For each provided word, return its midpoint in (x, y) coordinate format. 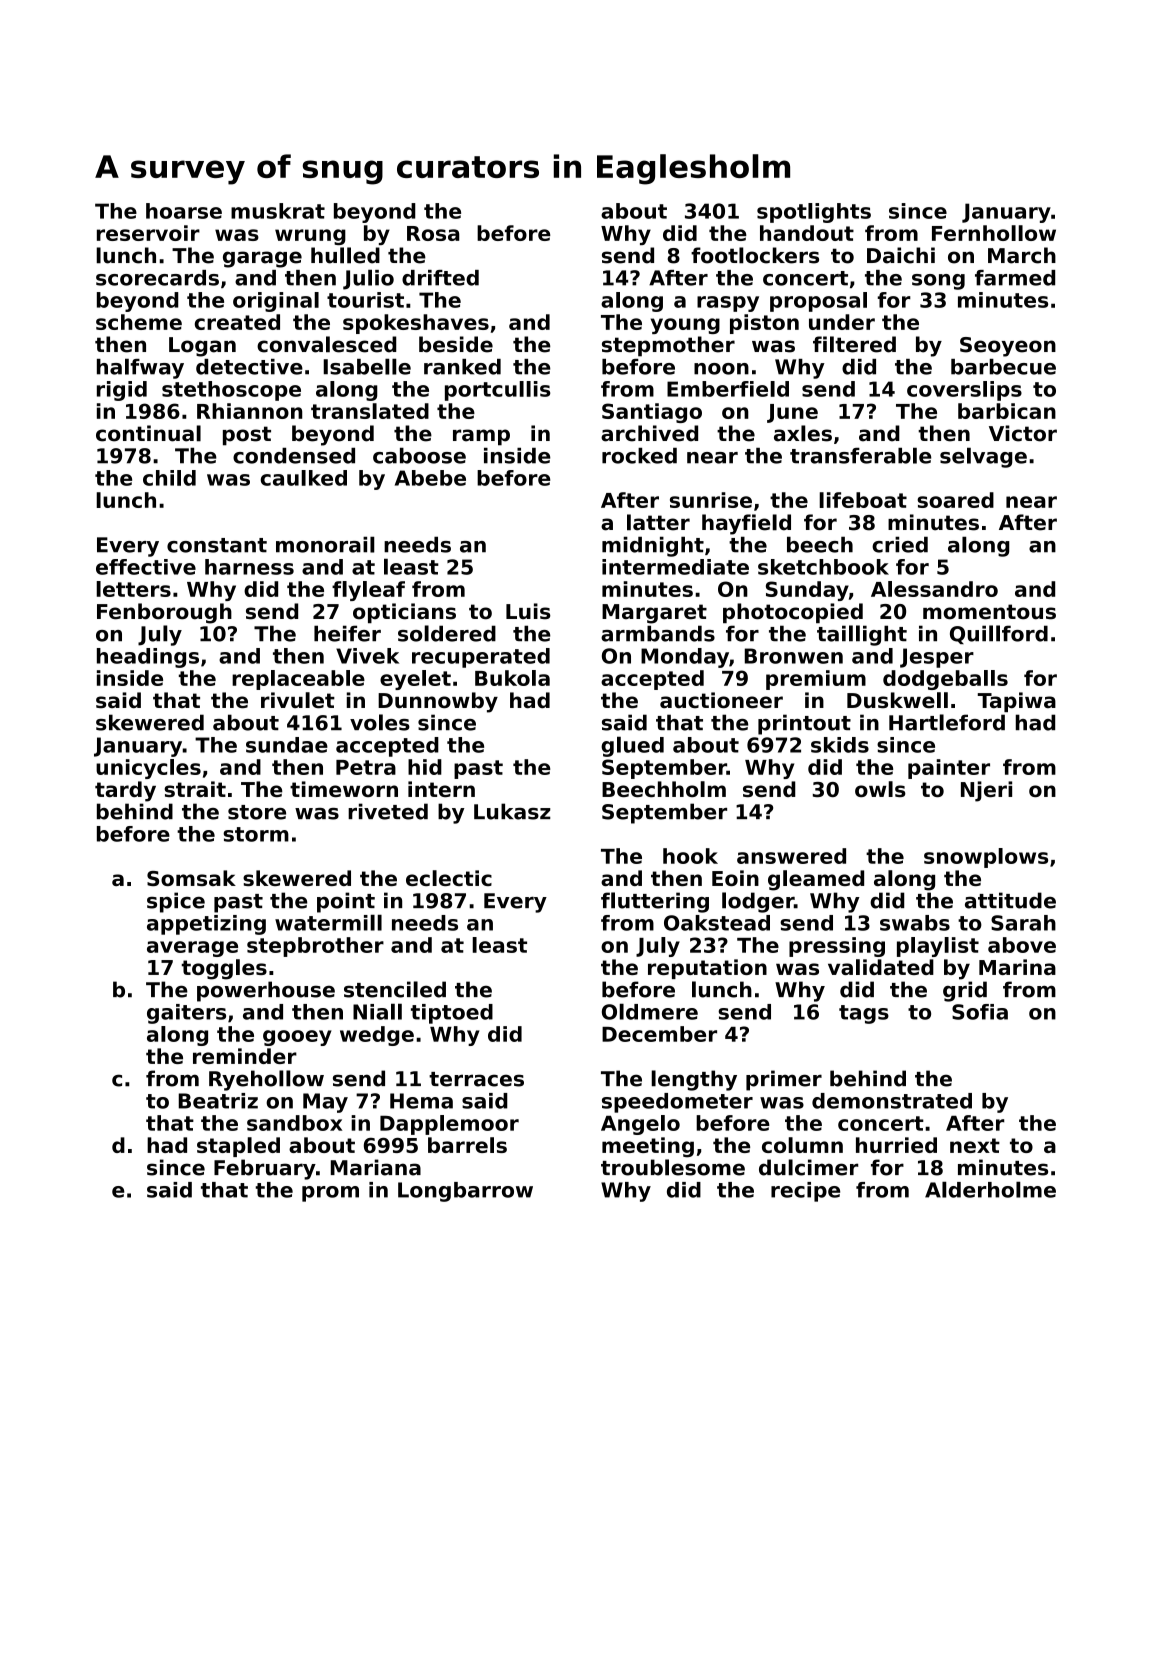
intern (441, 789)
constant (217, 545)
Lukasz (512, 811)
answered (791, 856)
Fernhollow (994, 233)
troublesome (673, 1167)
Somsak (191, 878)
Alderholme (990, 1189)
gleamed (816, 880)
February (265, 1169)
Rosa (433, 233)
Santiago (652, 413)
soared (955, 500)
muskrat (278, 211)
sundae (287, 745)
